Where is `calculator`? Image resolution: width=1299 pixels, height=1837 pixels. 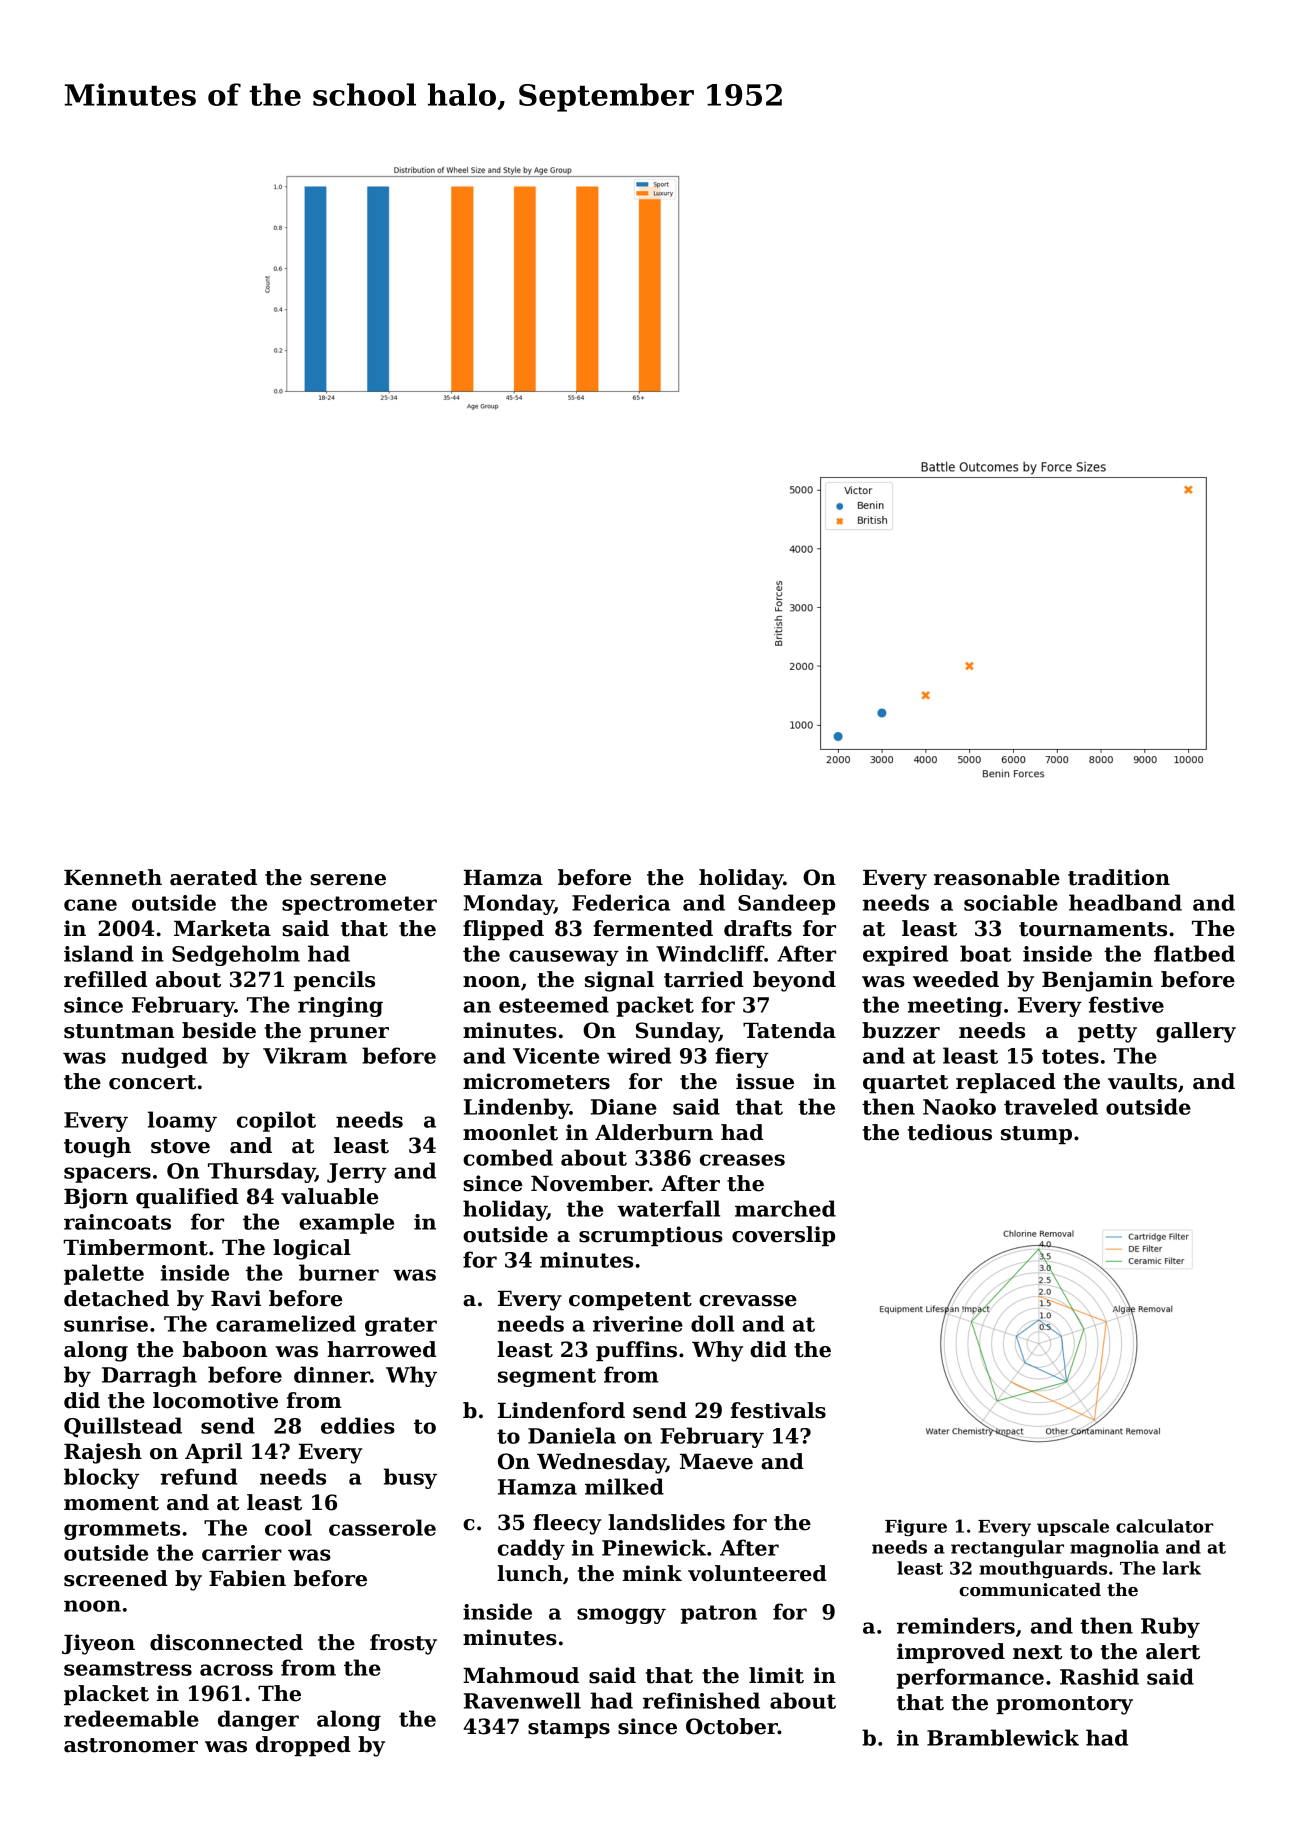 calculator is located at coordinates (1165, 1526).
